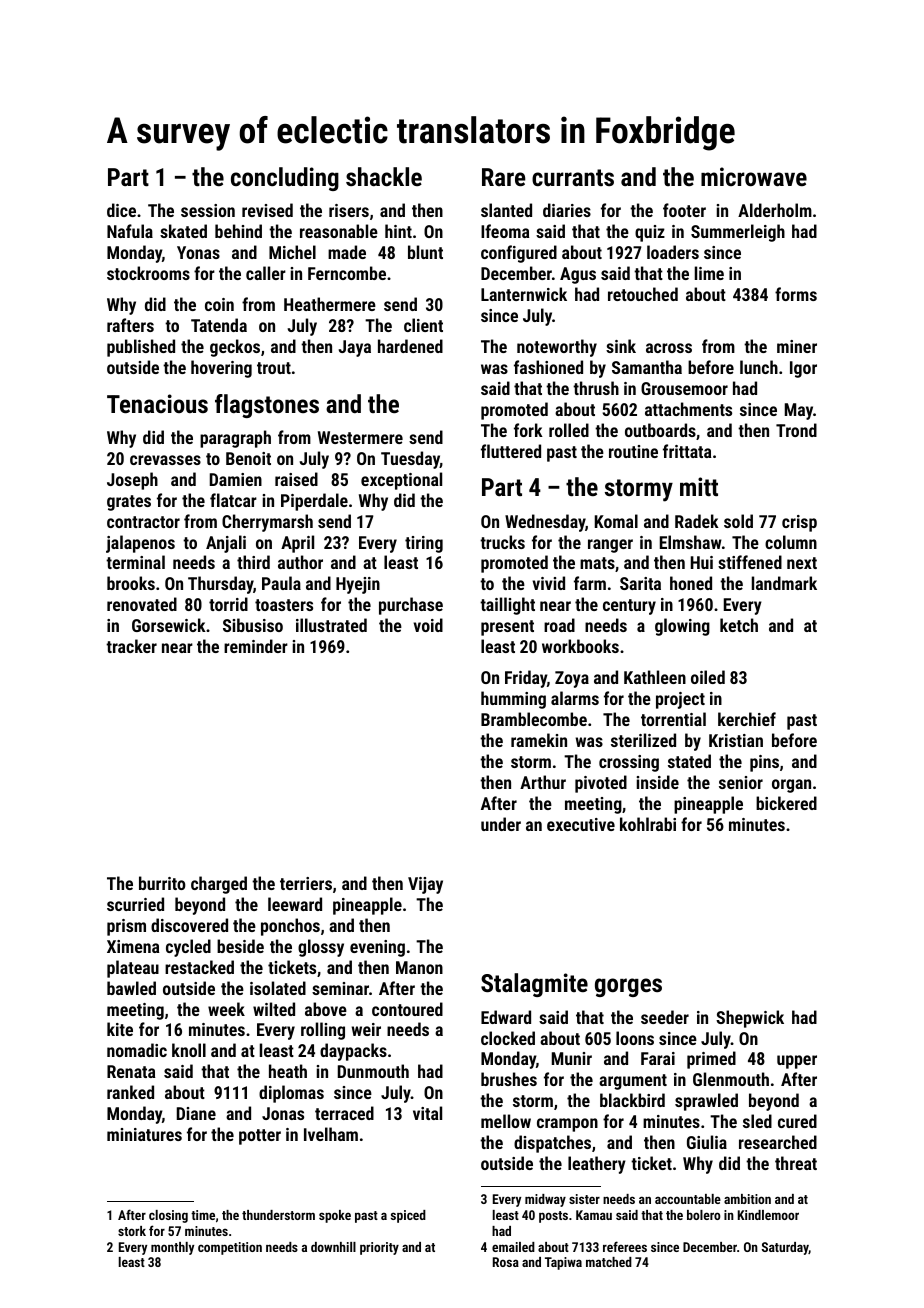 This image has height=1308, width=924. What do you see at coordinates (682, 627) in the image?
I see `glowing` at bounding box center [682, 627].
